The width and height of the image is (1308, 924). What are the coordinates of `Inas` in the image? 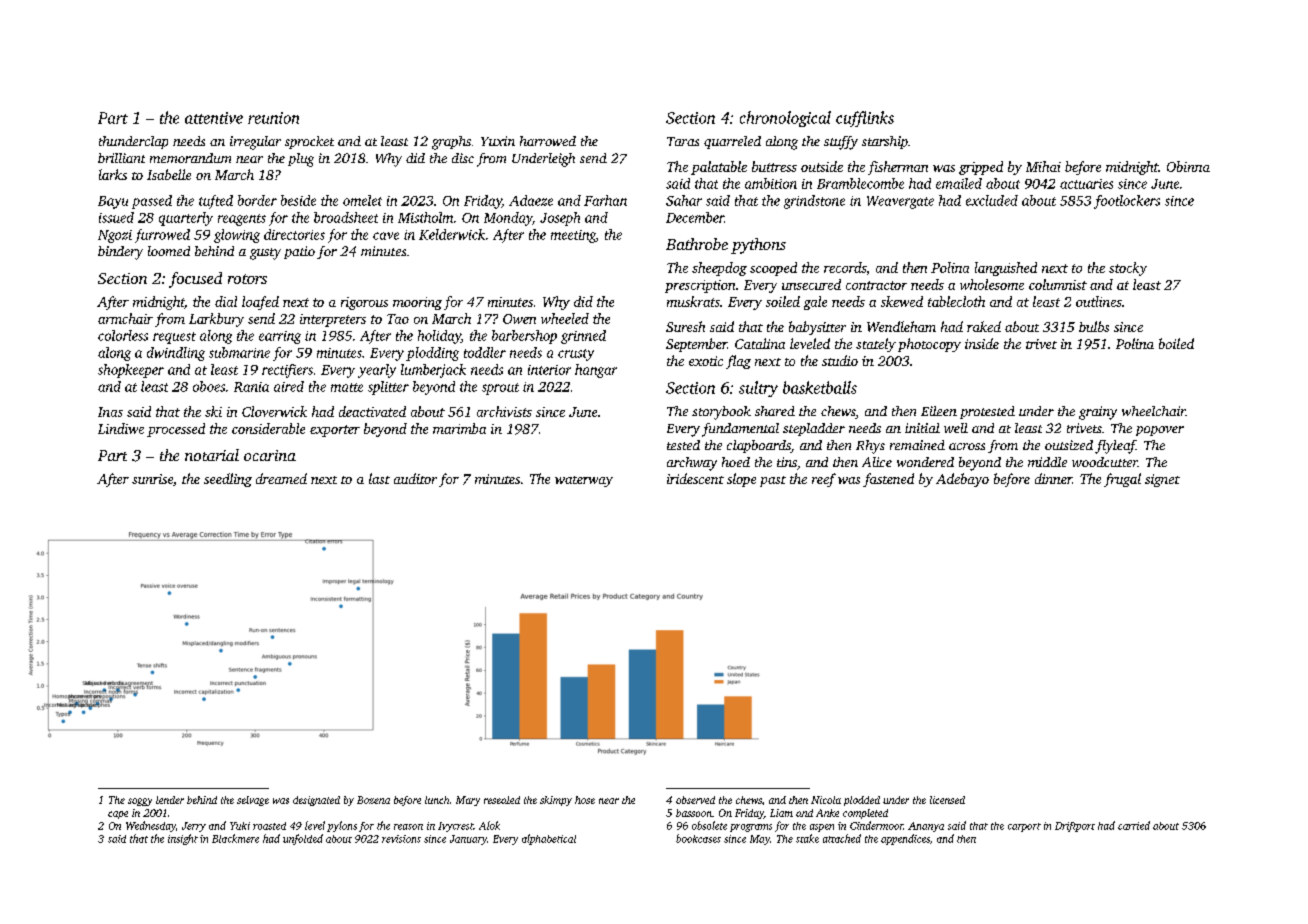 It's located at (110, 412).
